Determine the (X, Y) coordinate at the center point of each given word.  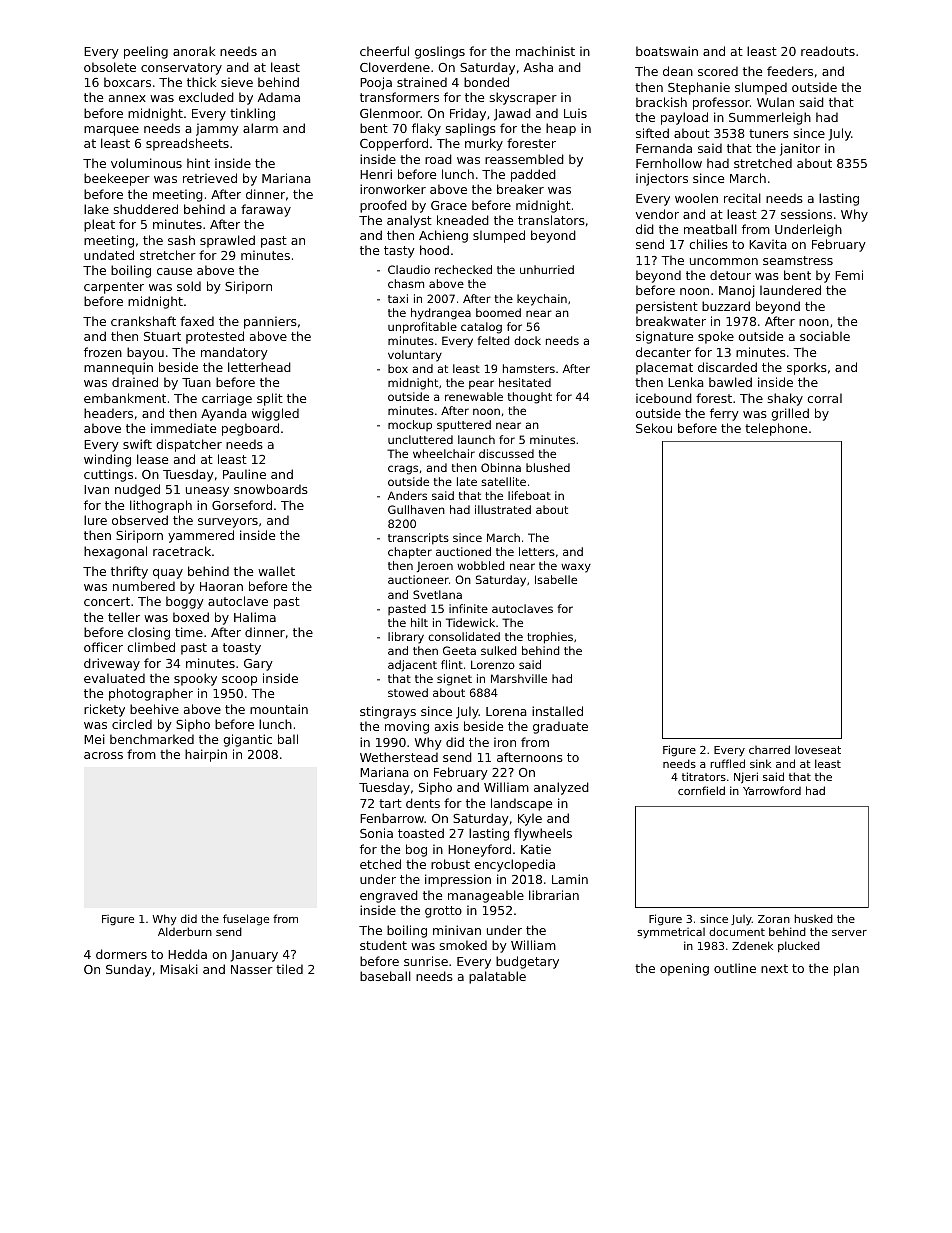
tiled (289, 969)
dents (423, 803)
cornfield (701, 790)
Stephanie (699, 88)
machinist (545, 51)
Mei (94, 739)
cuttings (108, 475)
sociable (825, 336)
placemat (664, 368)
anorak (194, 51)
